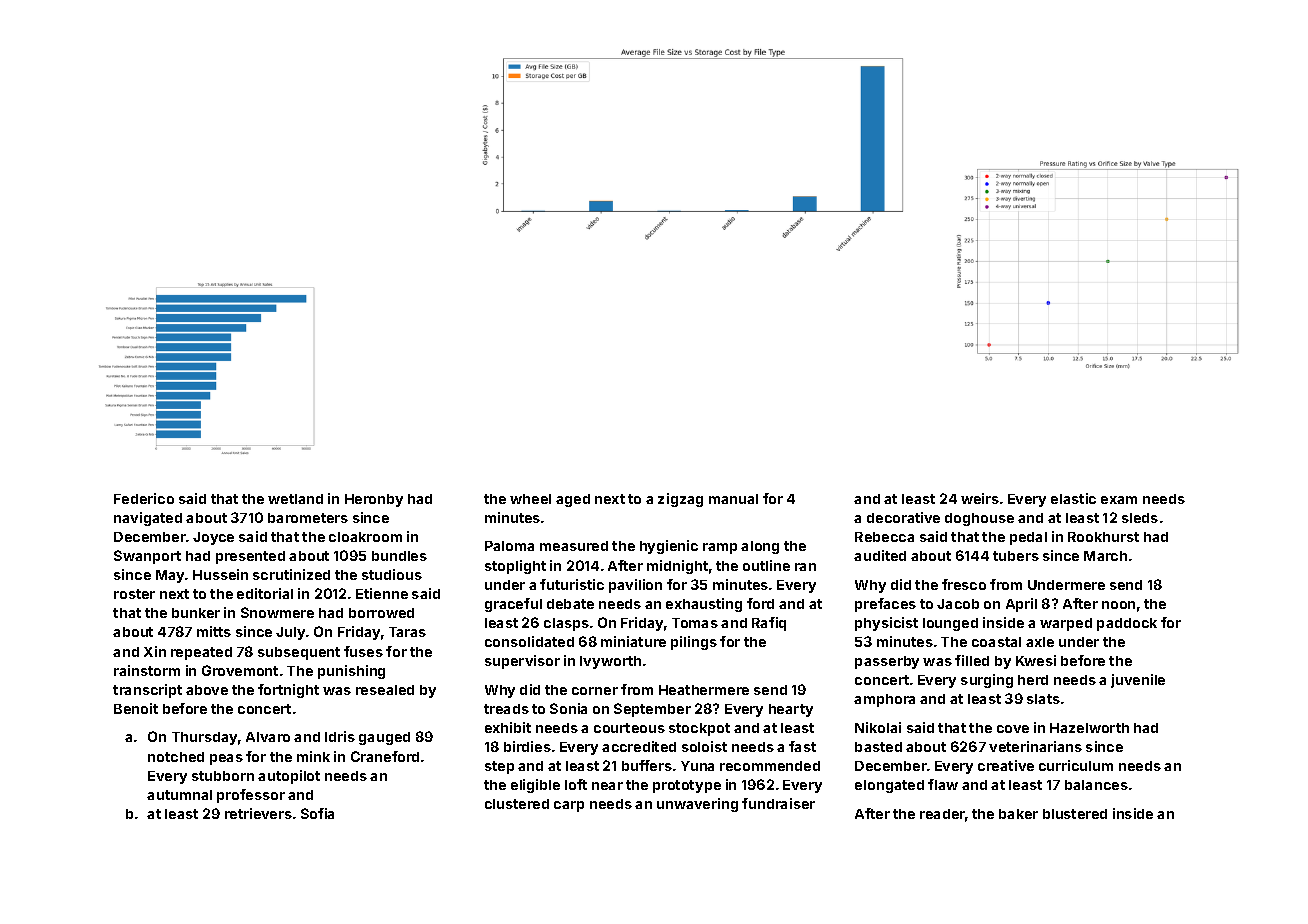 Image resolution: width=1308 pixels, height=924 pixels. What do you see at coordinates (317, 813) in the screenshot?
I see `Sofia` at bounding box center [317, 813].
